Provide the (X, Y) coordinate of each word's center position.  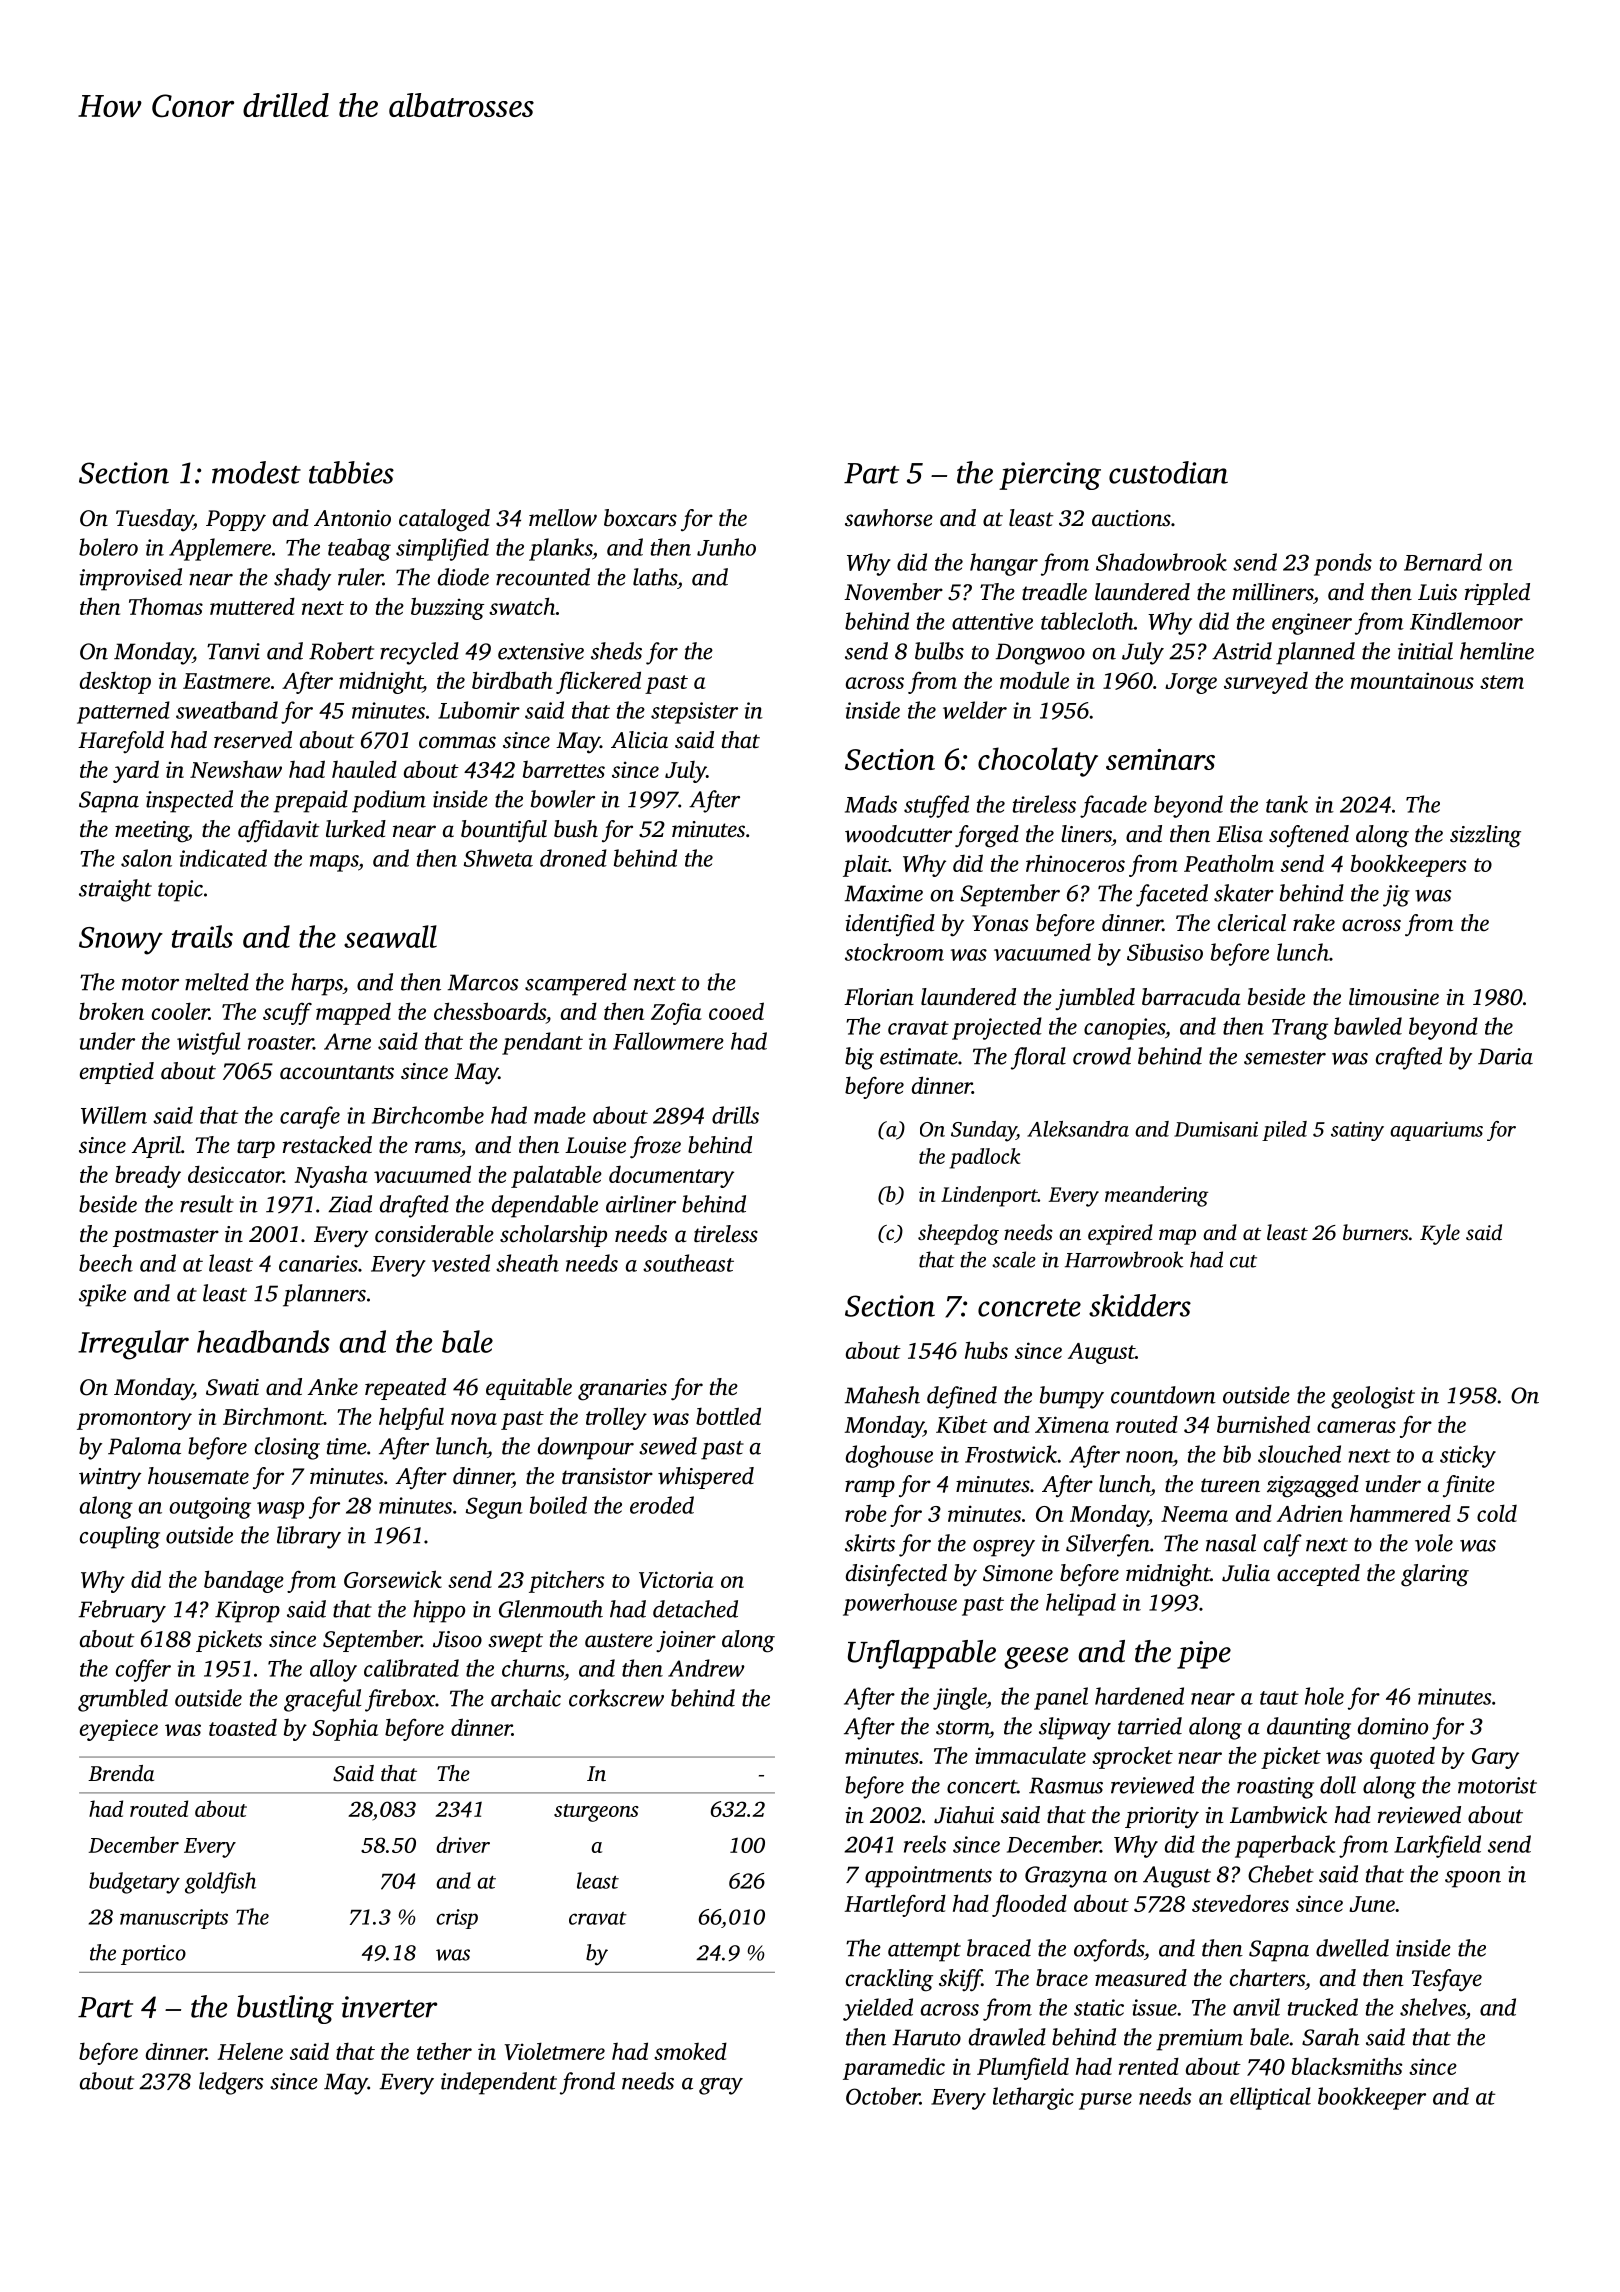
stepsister (694, 713)
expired (1120, 1234)
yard (136, 771)
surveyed (1266, 683)
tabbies (351, 472)
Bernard (1443, 562)
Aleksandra (1078, 1129)
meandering (1156, 1196)
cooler (180, 1011)
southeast (688, 1263)
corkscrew (616, 1698)
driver (463, 1844)
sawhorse (889, 518)
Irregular (133, 1345)
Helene (250, 2051)
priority (1162, 1817)
